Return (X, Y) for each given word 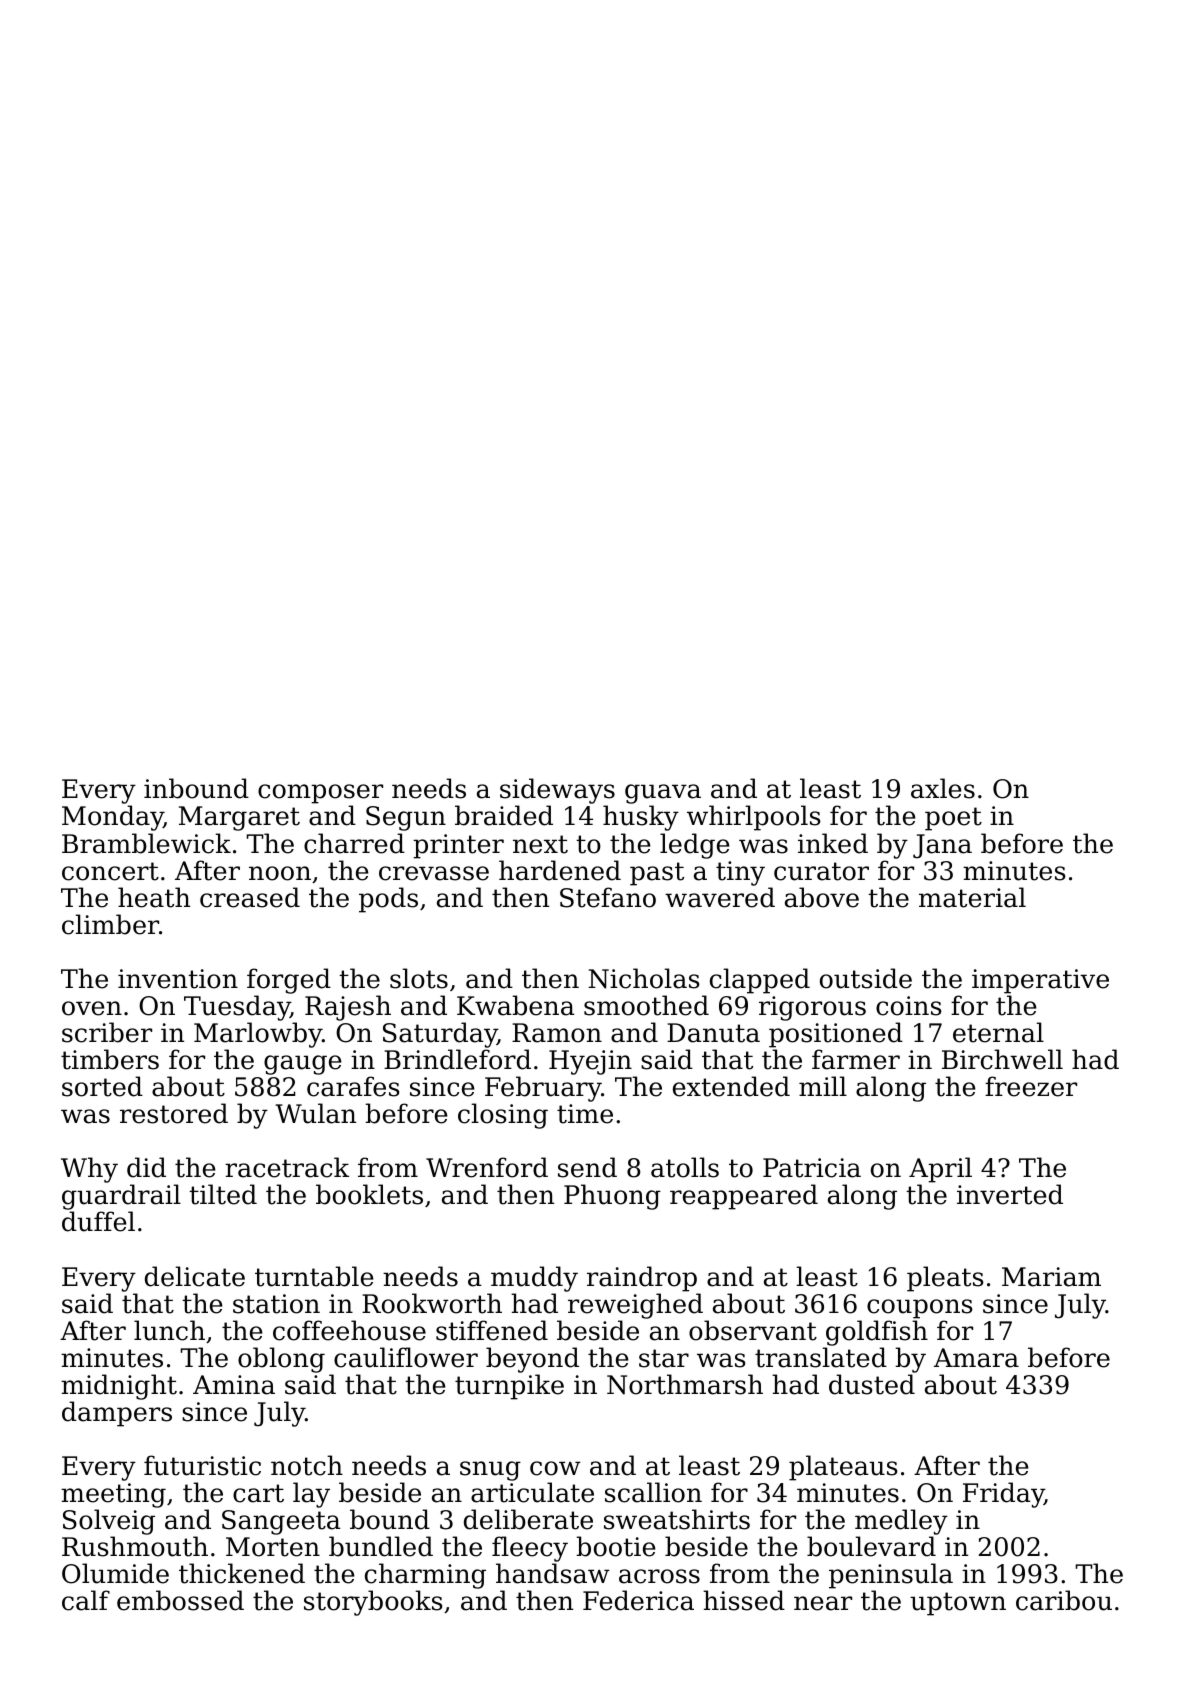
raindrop (642, 1279)
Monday (113, 818)
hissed (744, 1600)
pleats (945, 1279)
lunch (169, 1330)
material (972, 897)
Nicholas (644, 978)
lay (311, 1495)
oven (92, 1008)
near (823, 1603)
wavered (720, 897)
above (822, 897)
